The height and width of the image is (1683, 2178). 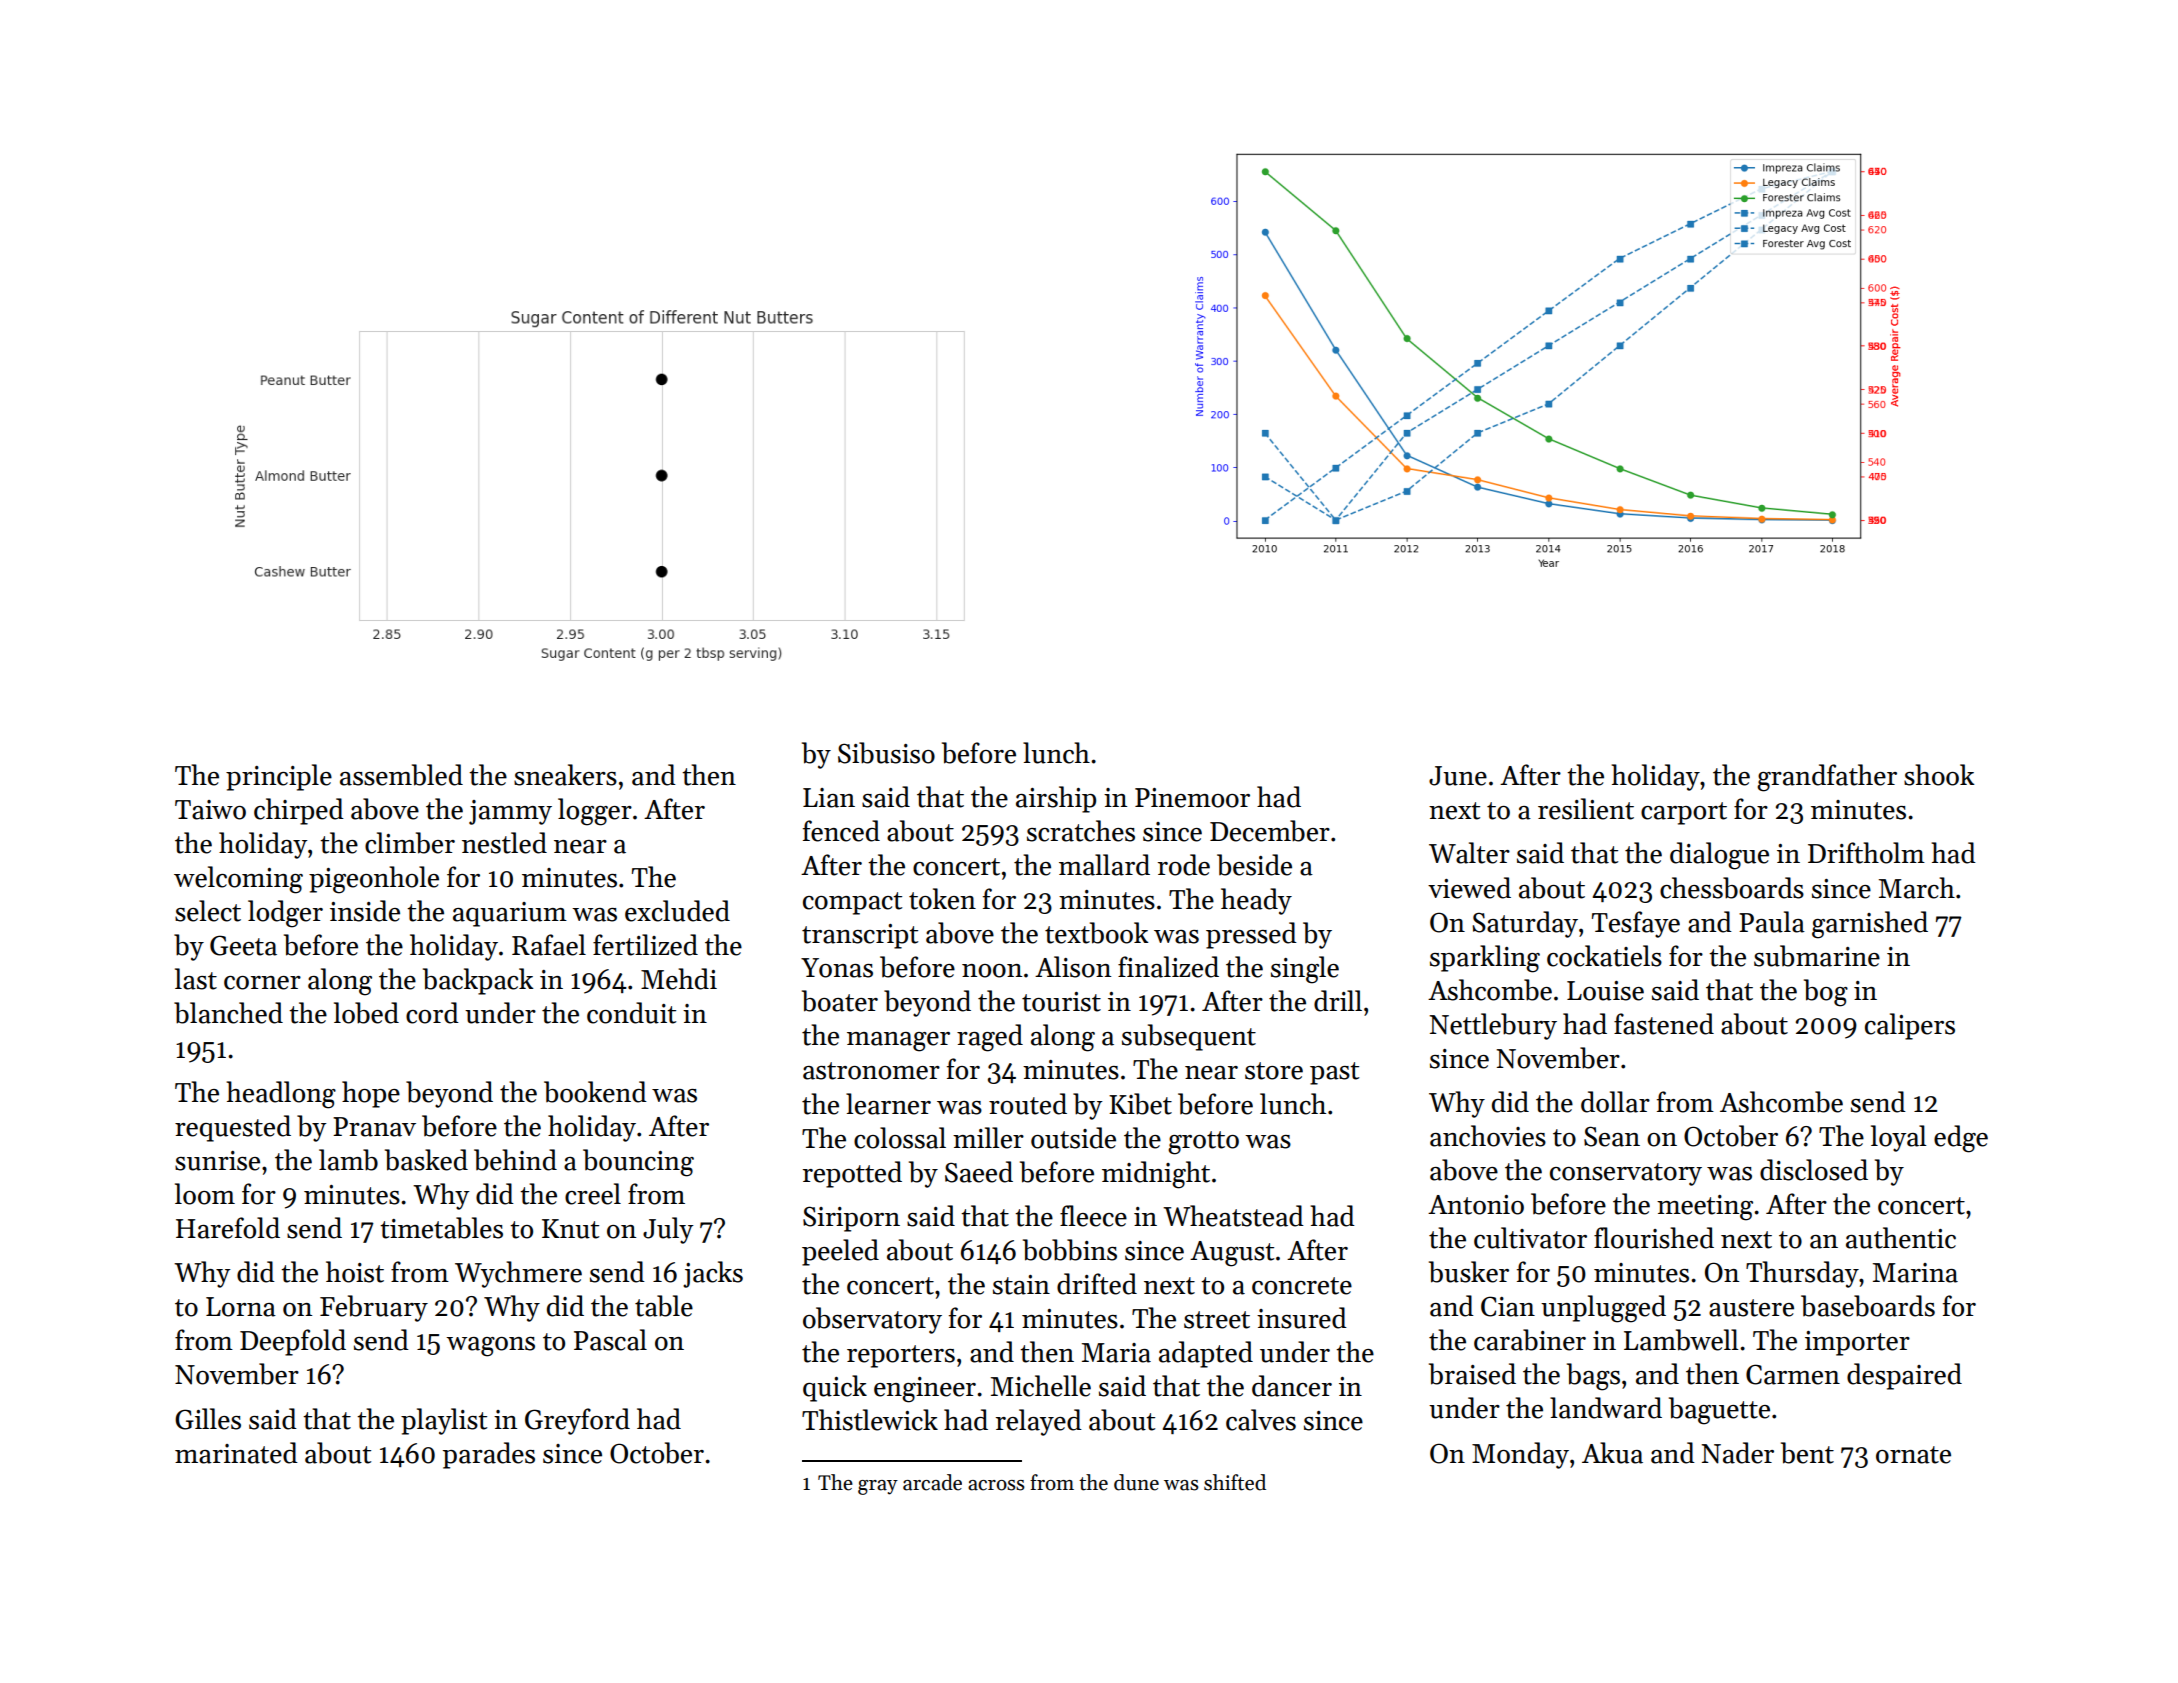 I want to click on carabiner, so click(x=1530, y=1340).
